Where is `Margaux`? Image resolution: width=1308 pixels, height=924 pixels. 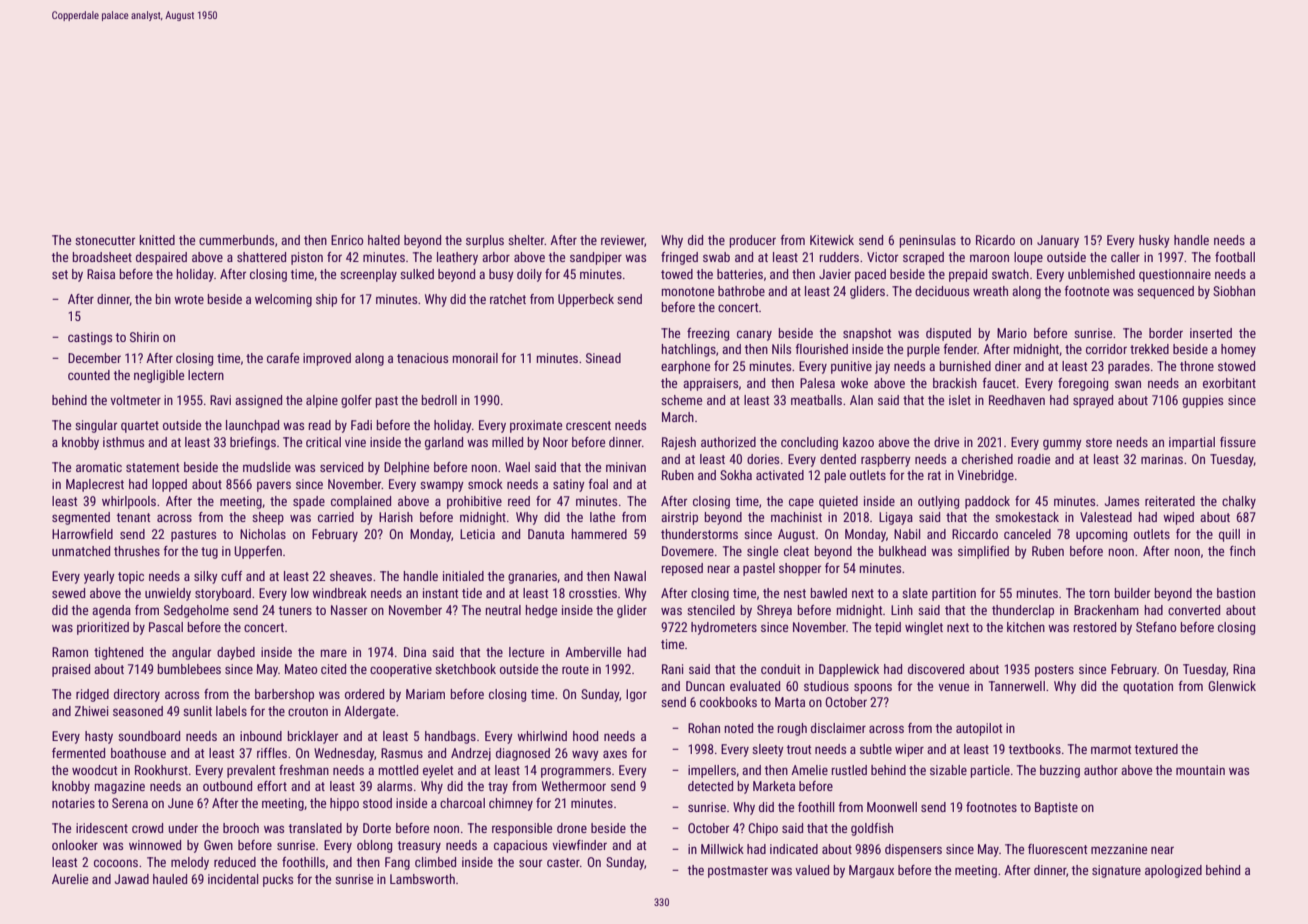
Margaux is located at coordinates (871, 871).
